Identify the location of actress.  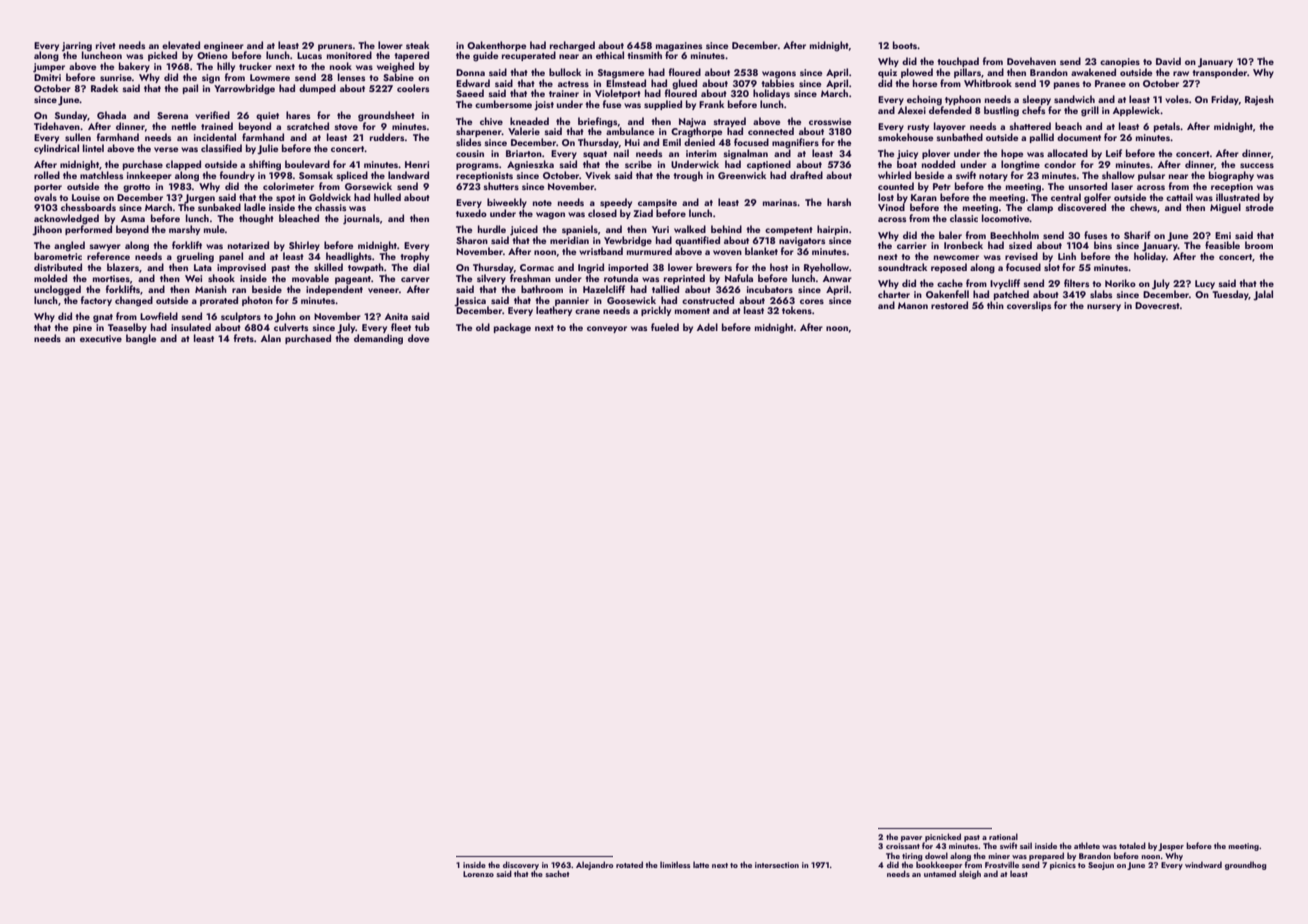
(573, 84).
